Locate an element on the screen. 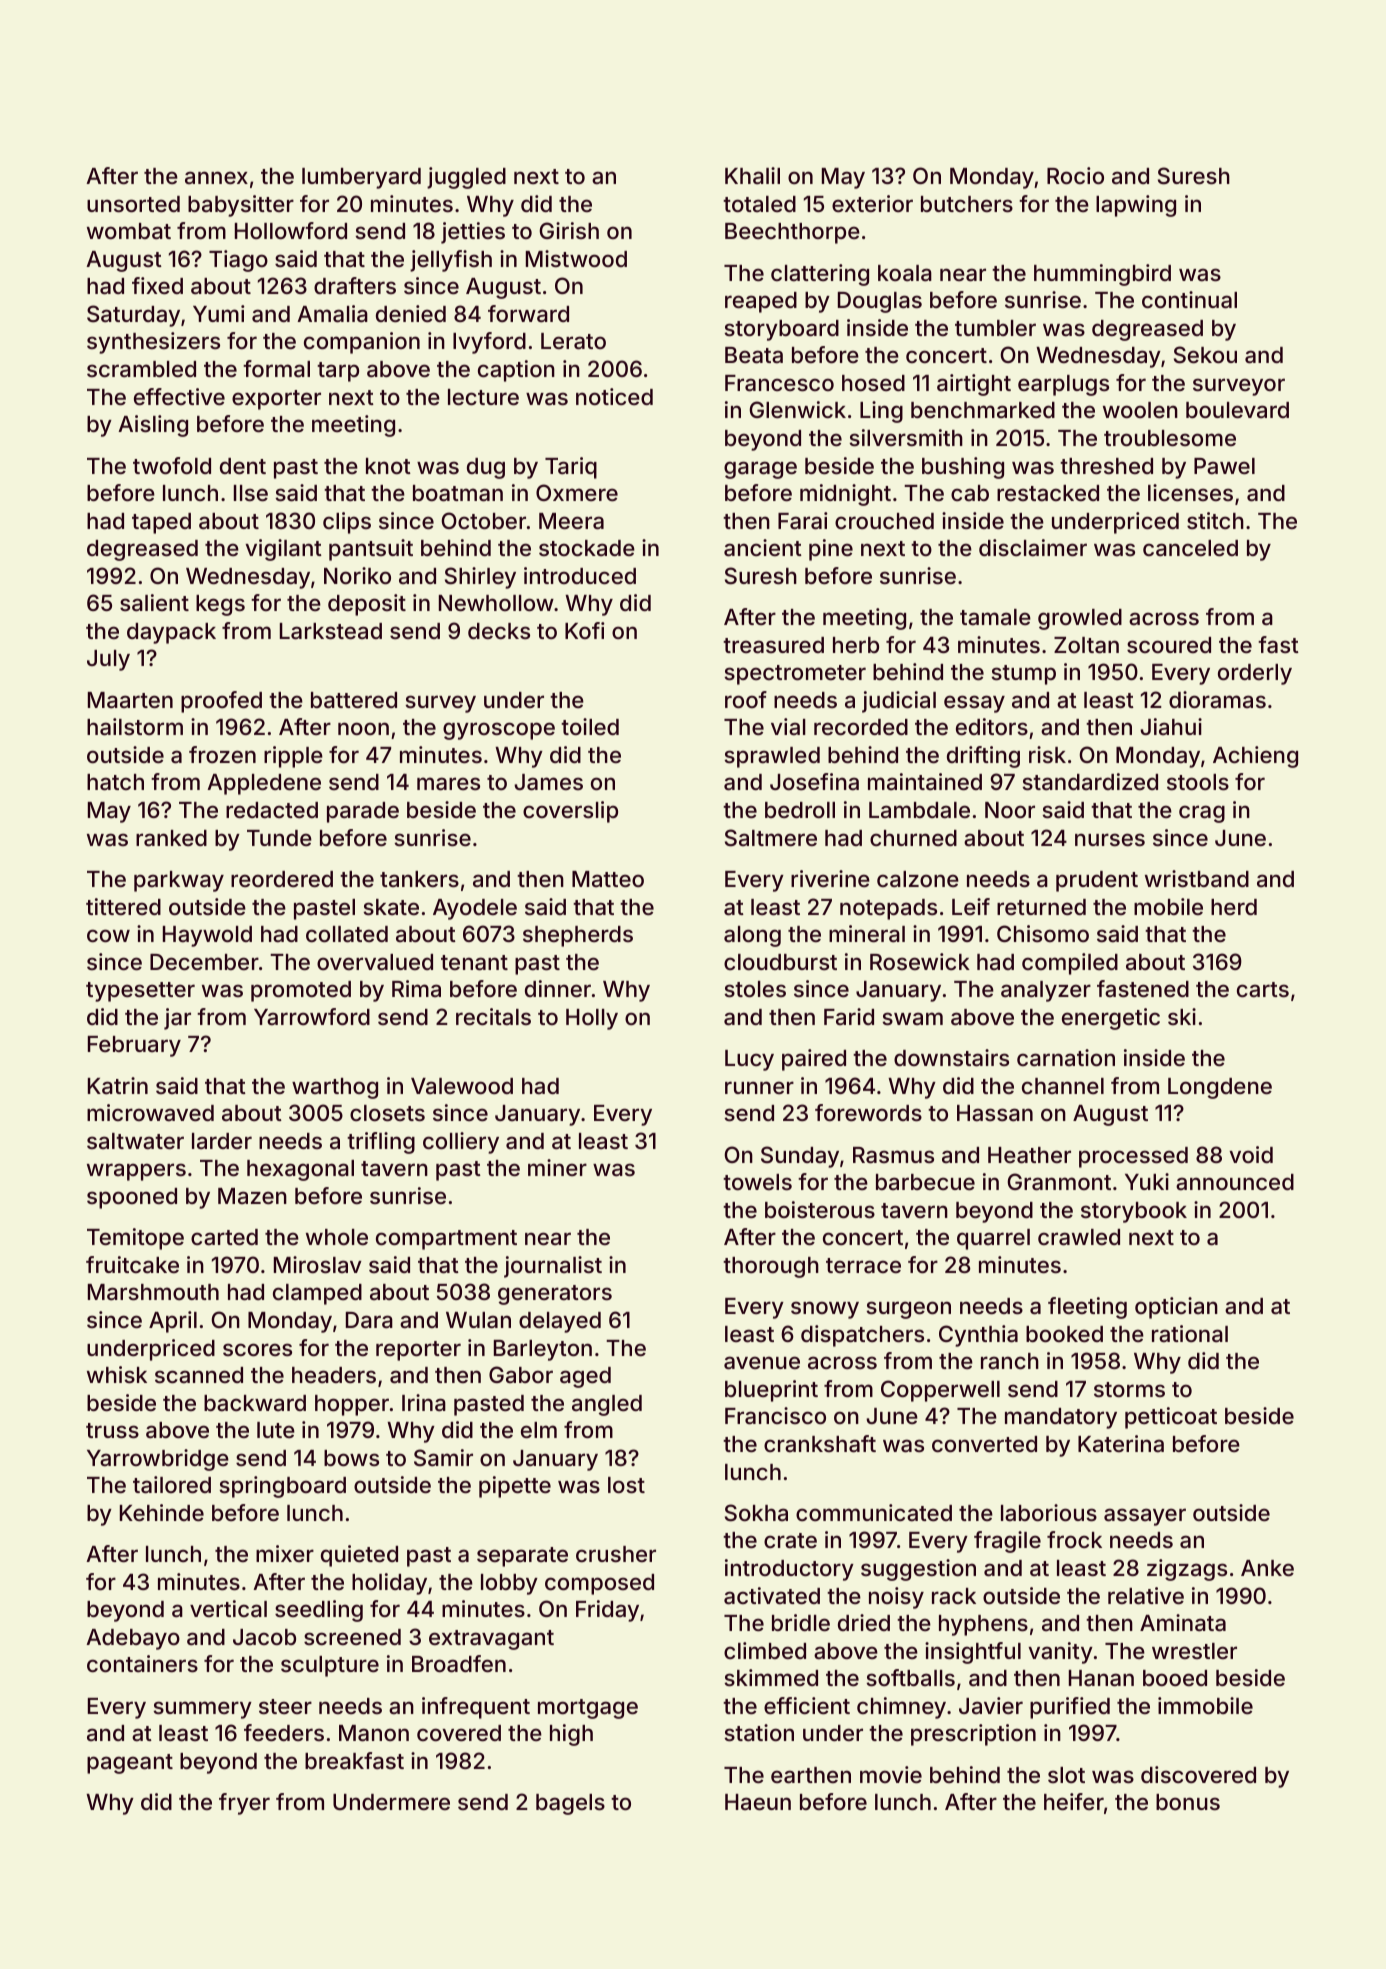 The width and height of the screenshot is (1386, 1969). stoles is located at coordinates (755, 989).
